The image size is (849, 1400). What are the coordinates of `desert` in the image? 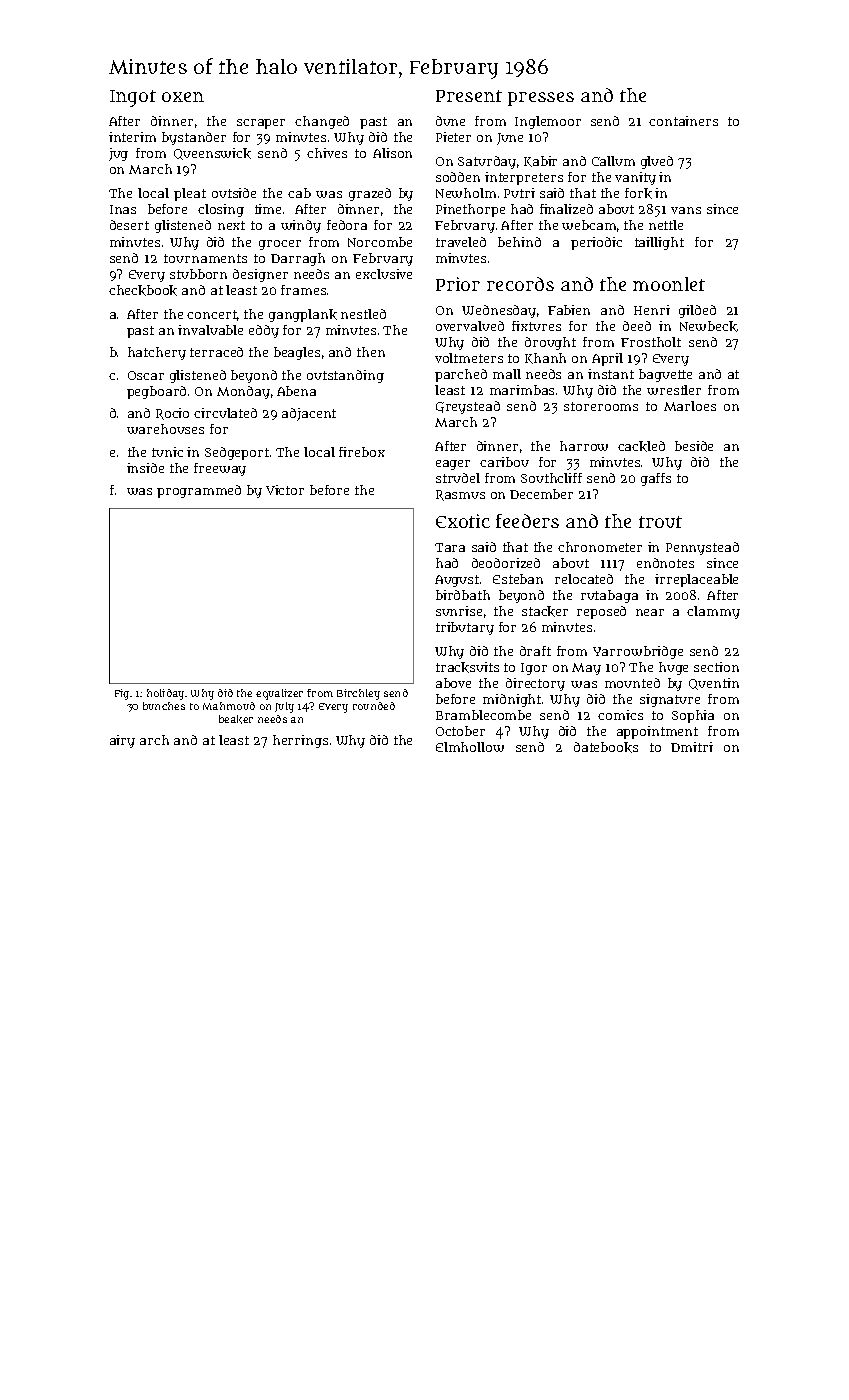 It's located at (129, 225).
